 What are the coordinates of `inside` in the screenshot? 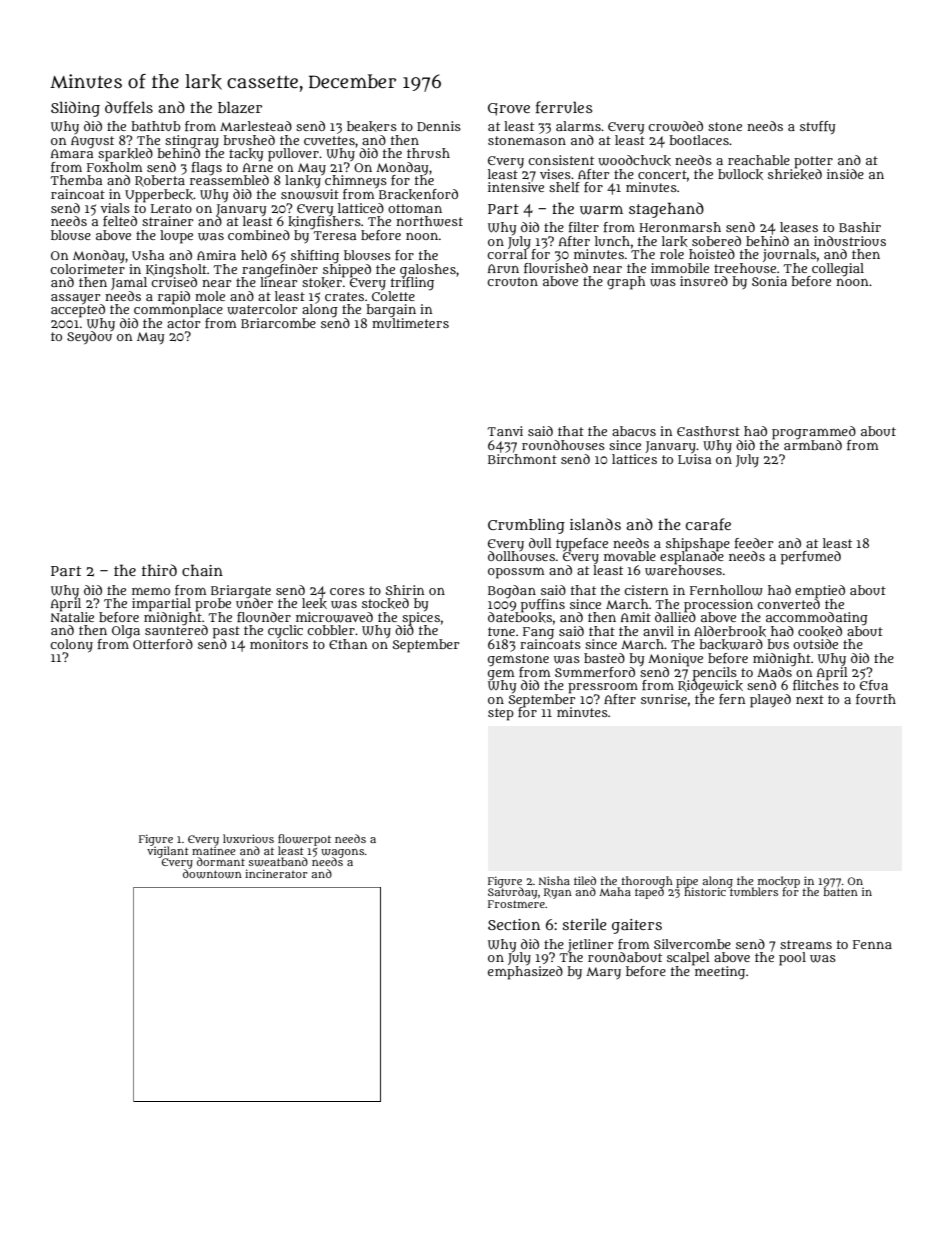 It's located at (845, 174).
